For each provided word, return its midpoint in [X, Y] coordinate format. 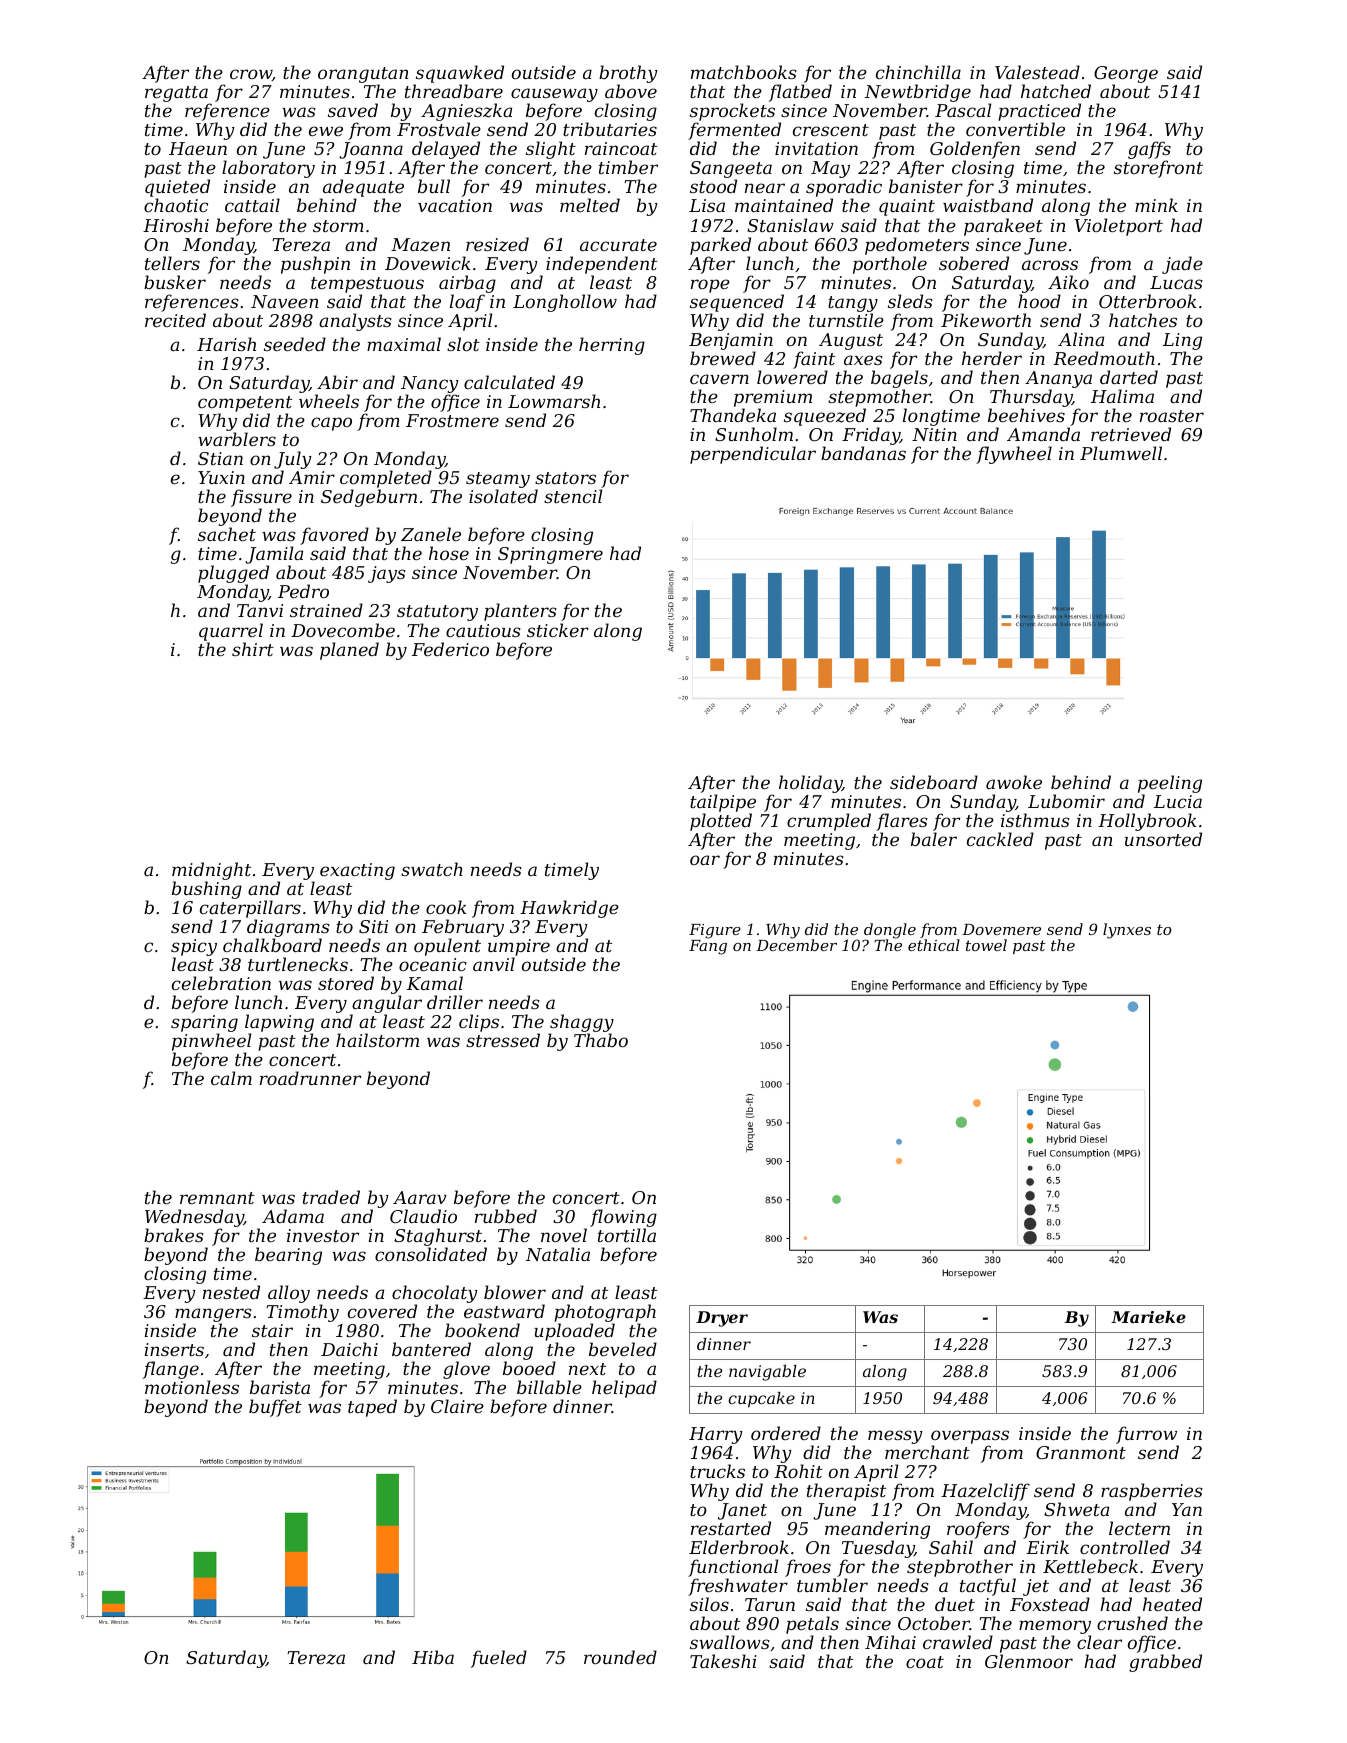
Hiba [433, 1657]
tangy [853, 304]
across [1050, 265]
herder [992, 358]
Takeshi [723, 1661]
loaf [467, 303]
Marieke [1148, 1317]
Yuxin [221, 477]
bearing [288, 1256]
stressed [503, 1040]
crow [251, 75]
